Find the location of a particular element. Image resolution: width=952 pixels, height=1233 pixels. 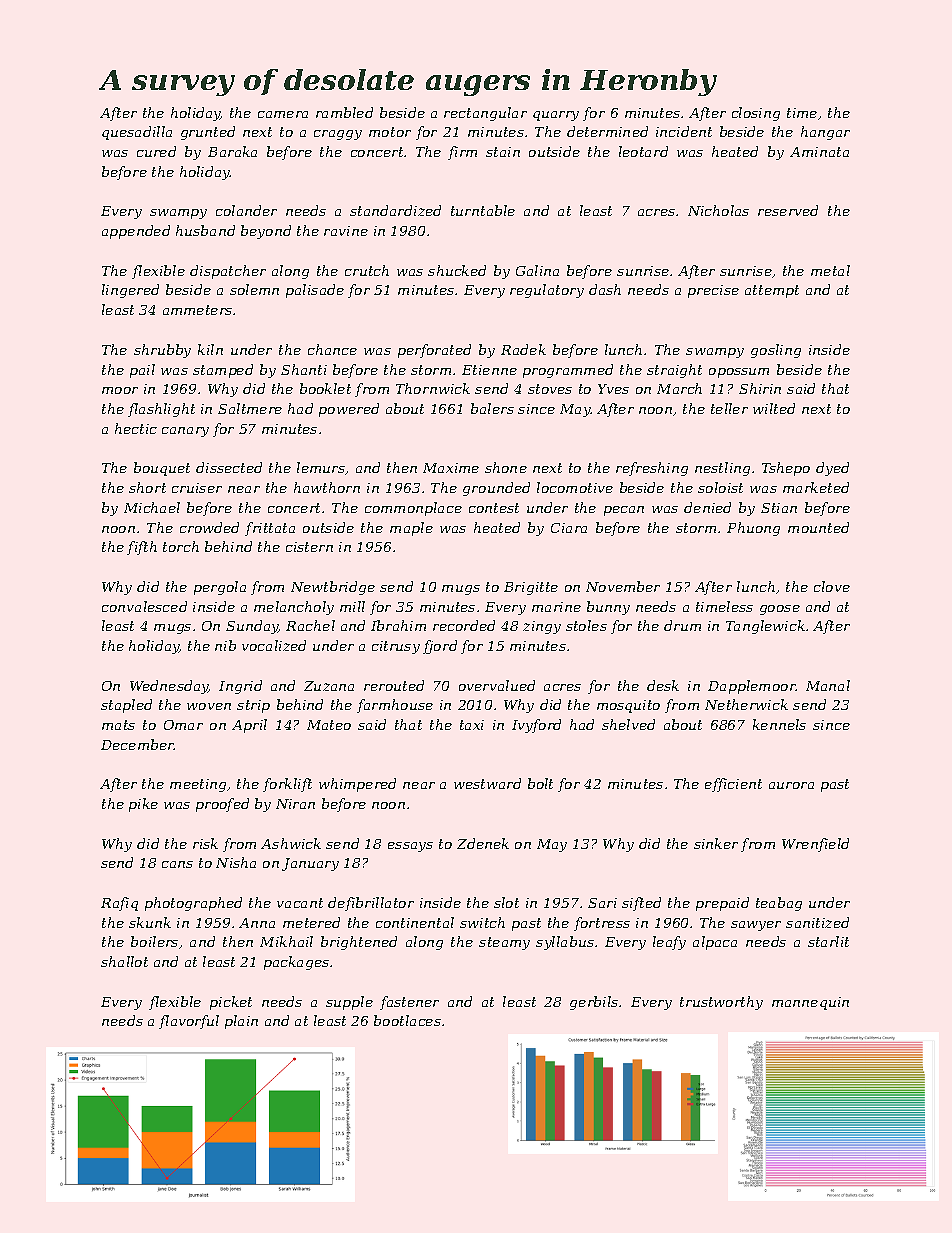

Shirin is located at coordinates (760, 388).
